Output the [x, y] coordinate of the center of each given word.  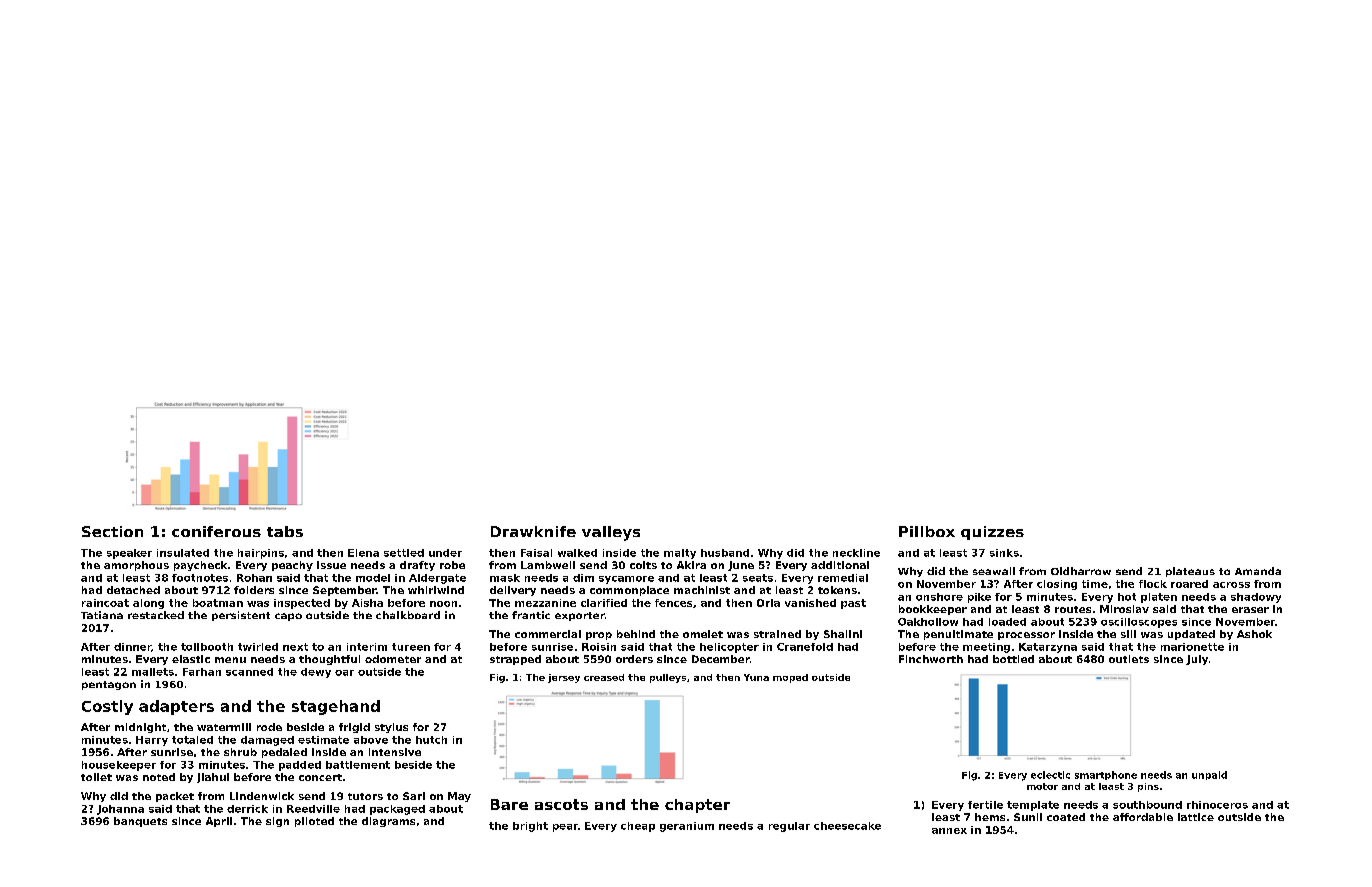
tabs [285, 531]
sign [277, 822]
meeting [986, 648]
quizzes [992, 533]
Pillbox [927, 531]
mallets [153, 672]
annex [949, 831]
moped [790, 678]
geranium [687, 827]
